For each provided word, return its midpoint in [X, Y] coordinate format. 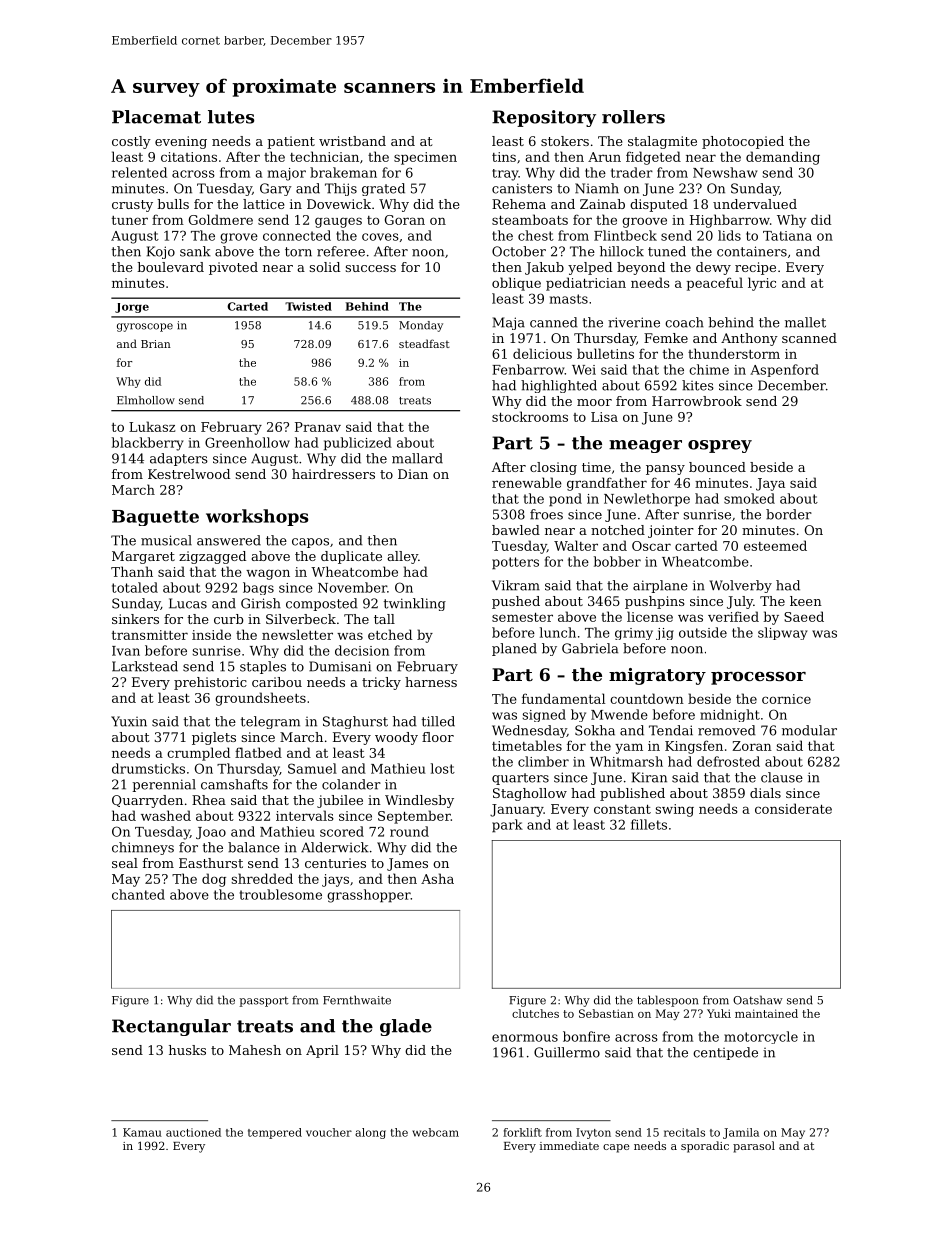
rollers [633, 117]
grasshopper [369, 896]
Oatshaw [758, 1000]
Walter [576, 545]
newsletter [297, 634]
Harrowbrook [697, 401]
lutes [231, 117]
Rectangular [171, 1027]
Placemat [156, 117]
